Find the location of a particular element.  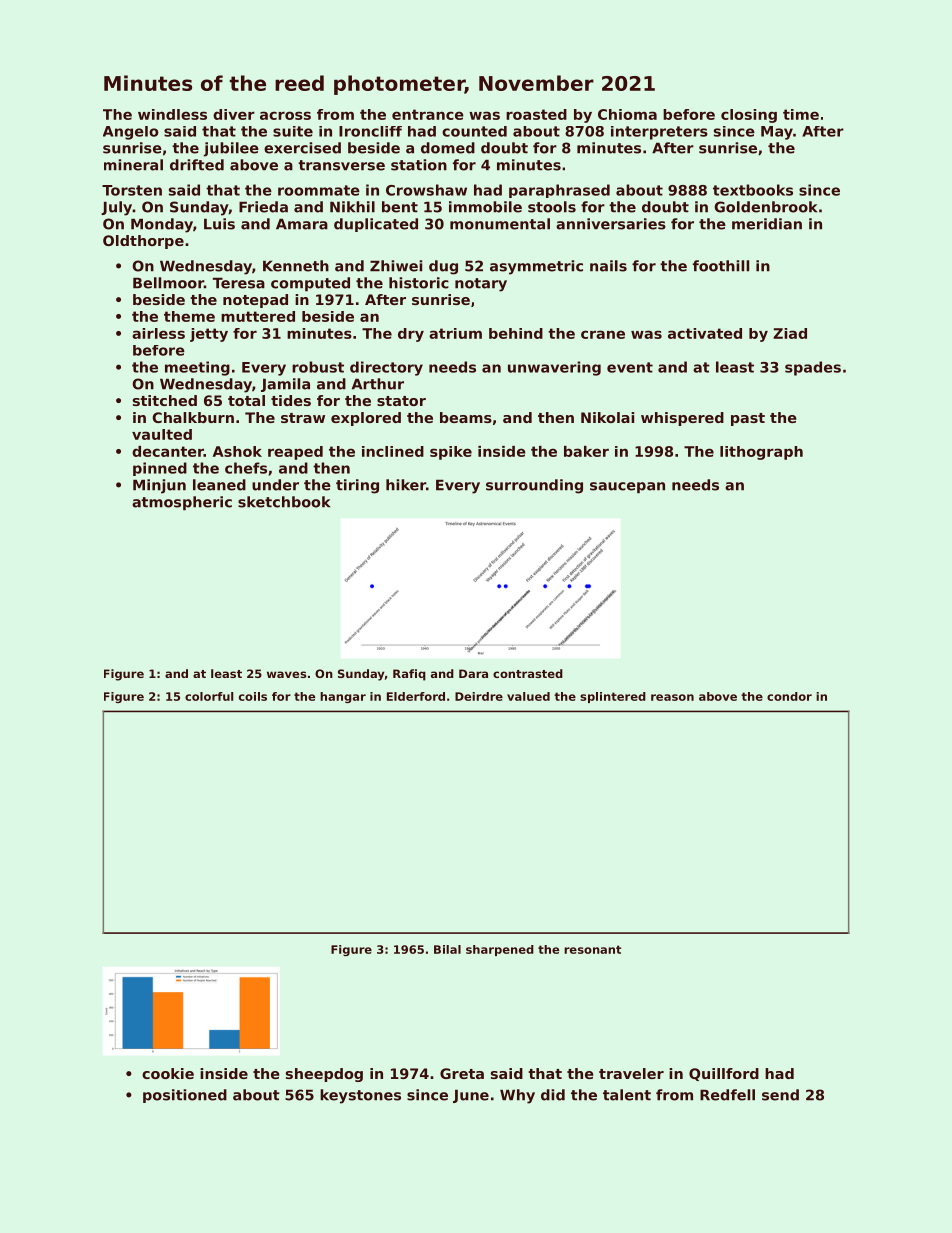

sketchbook is located at coordinates (284, 502).
